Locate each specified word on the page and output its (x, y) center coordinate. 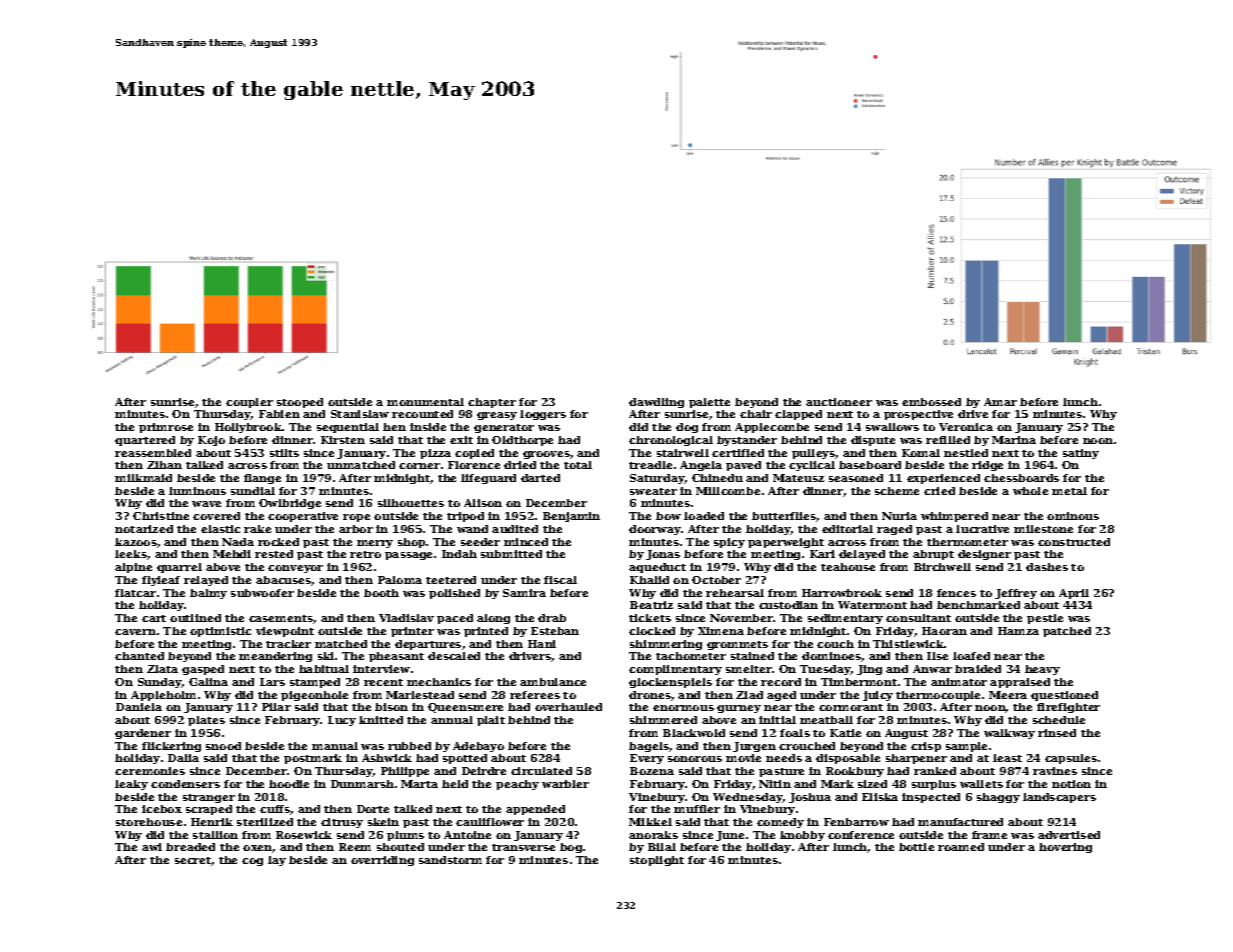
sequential (348, 428)
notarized (144, 529)
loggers (543, 415)
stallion (215, 835)
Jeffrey (1016, 594)
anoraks (653, 835)
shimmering (666, 645)
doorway (655, 530)
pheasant (396, 657)
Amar (1000, 402)
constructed (1074, 542)
